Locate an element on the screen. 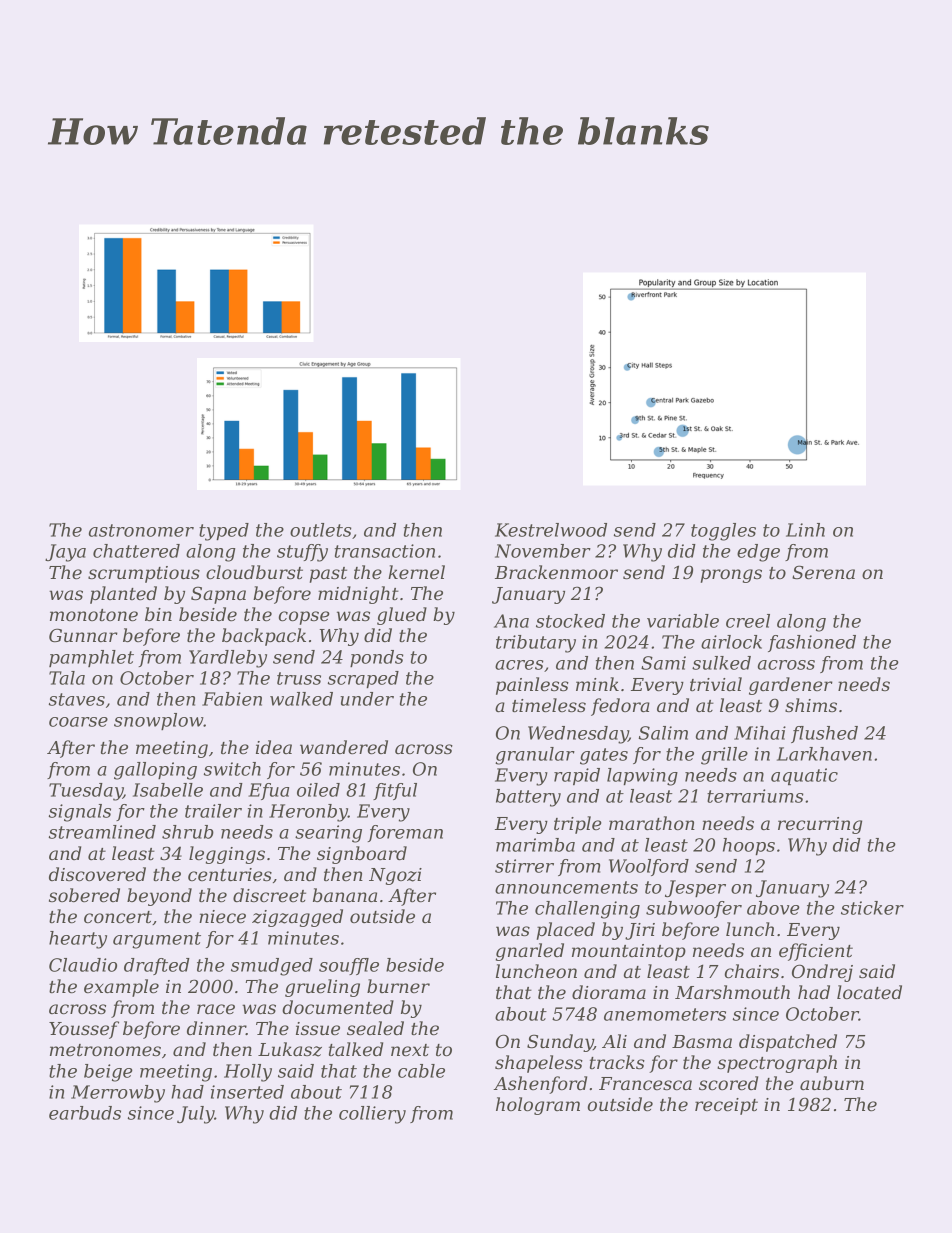 This screenshot has width=952, height=1233. terrariums is located at coordinates (755, 796).
